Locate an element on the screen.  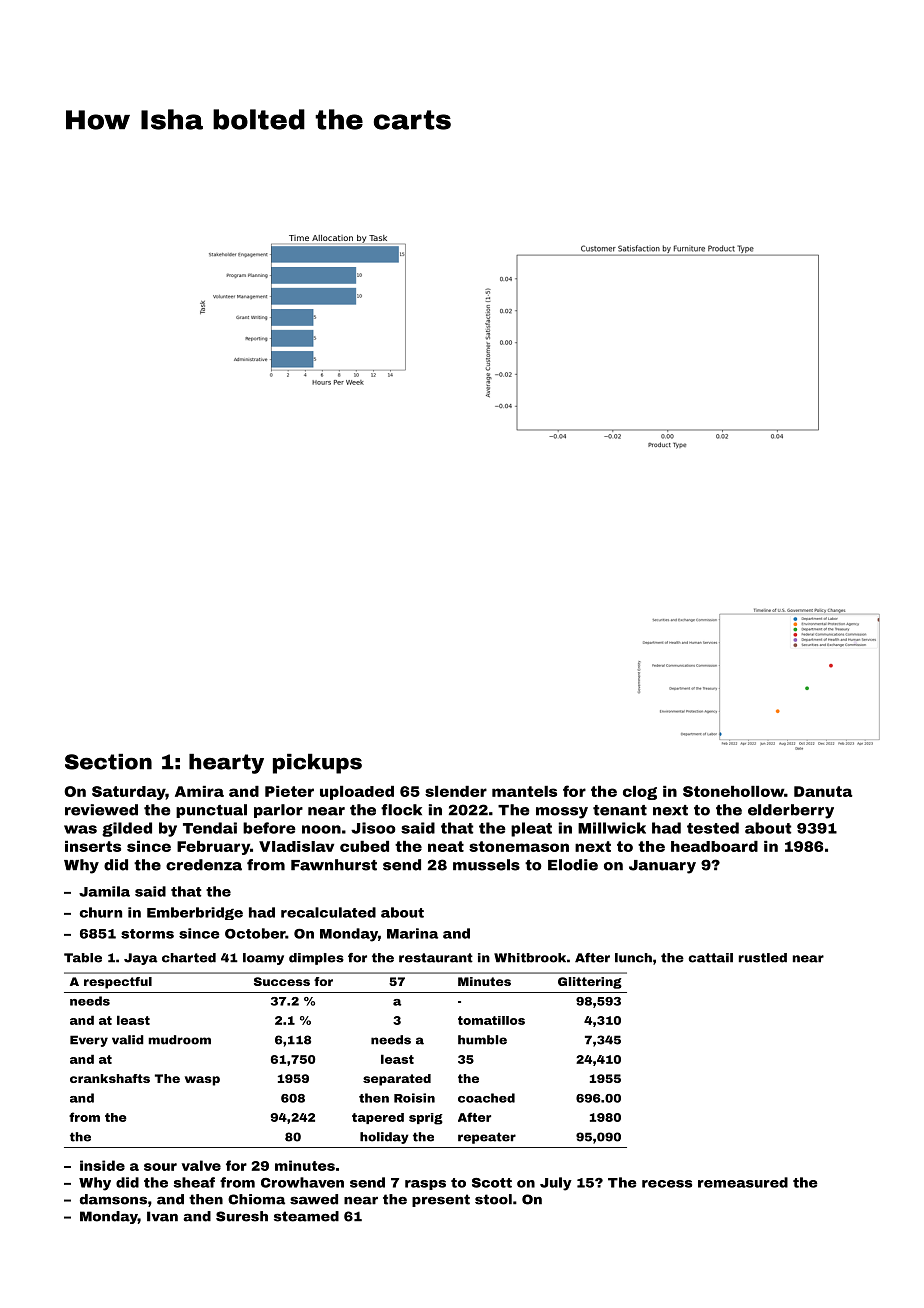
slender is located at coordinates (456, 791).
